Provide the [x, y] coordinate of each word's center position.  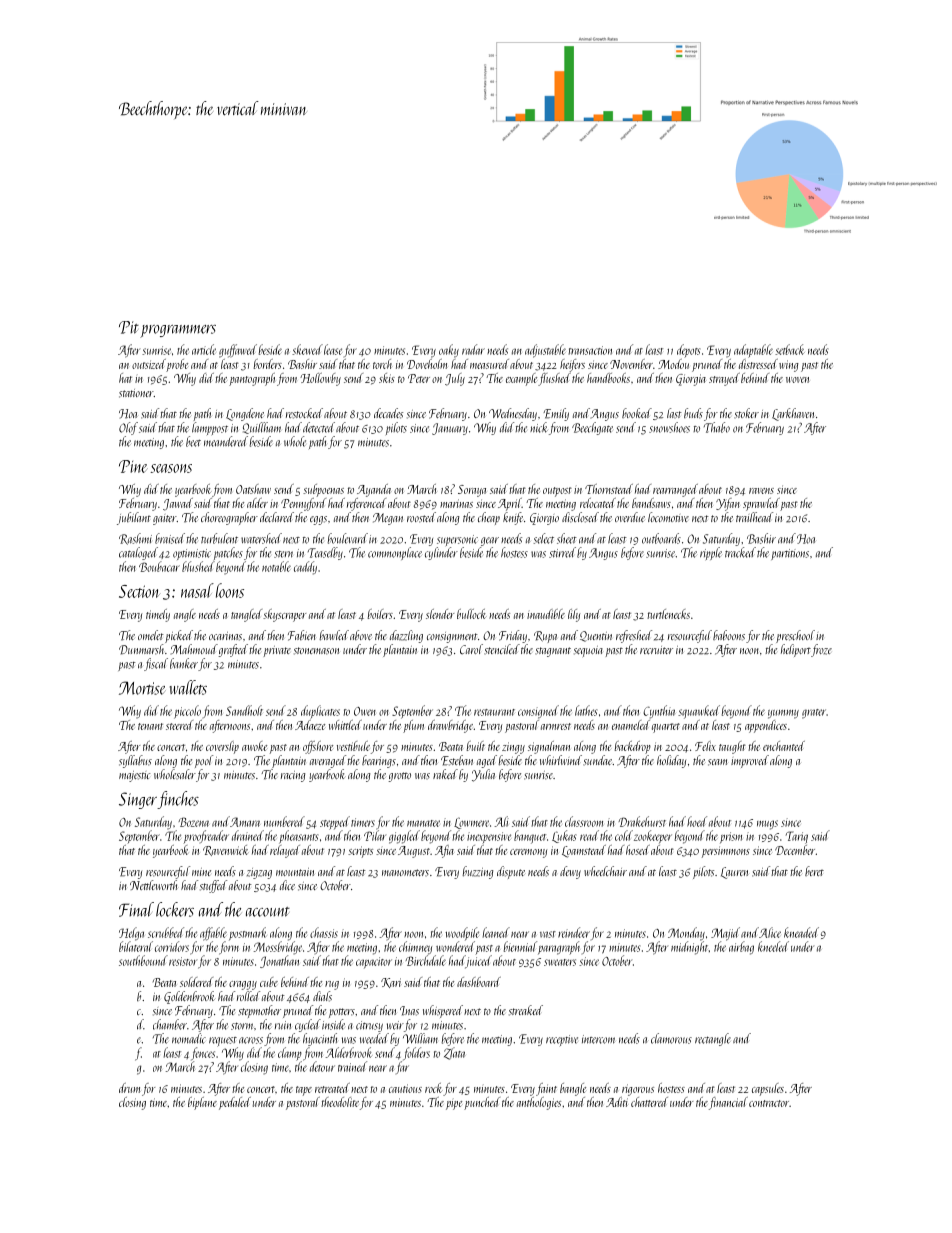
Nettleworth [153, 885]
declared [277, 517]
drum [130, 1088]
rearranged [675, 490]
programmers [178, 331]
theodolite [340, 1102]
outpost [557, 492]
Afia [444, 851]
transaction [590, 350]
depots [688, 350]
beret [814, 871]
